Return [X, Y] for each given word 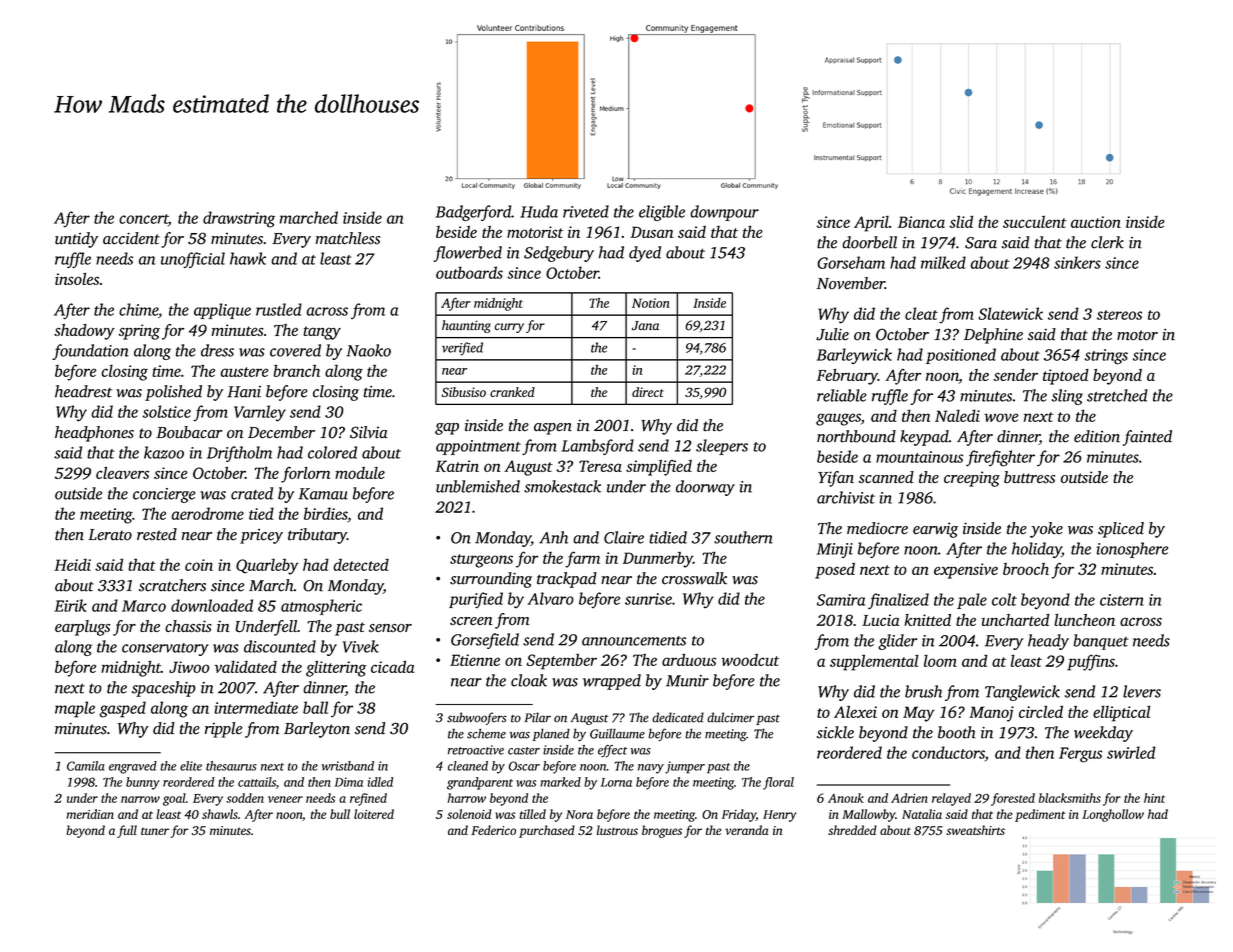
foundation [90, 352]
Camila [86, 766]
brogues [662, 831]
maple [75, 709]
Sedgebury [559, 254]
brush [923, 691]
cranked [512, 392]
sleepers [722, 447]
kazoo [164, 452]
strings [1106, 357]
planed [551, 734]
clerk [1107, 242]
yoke [1046, 530]
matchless [348, 238]
